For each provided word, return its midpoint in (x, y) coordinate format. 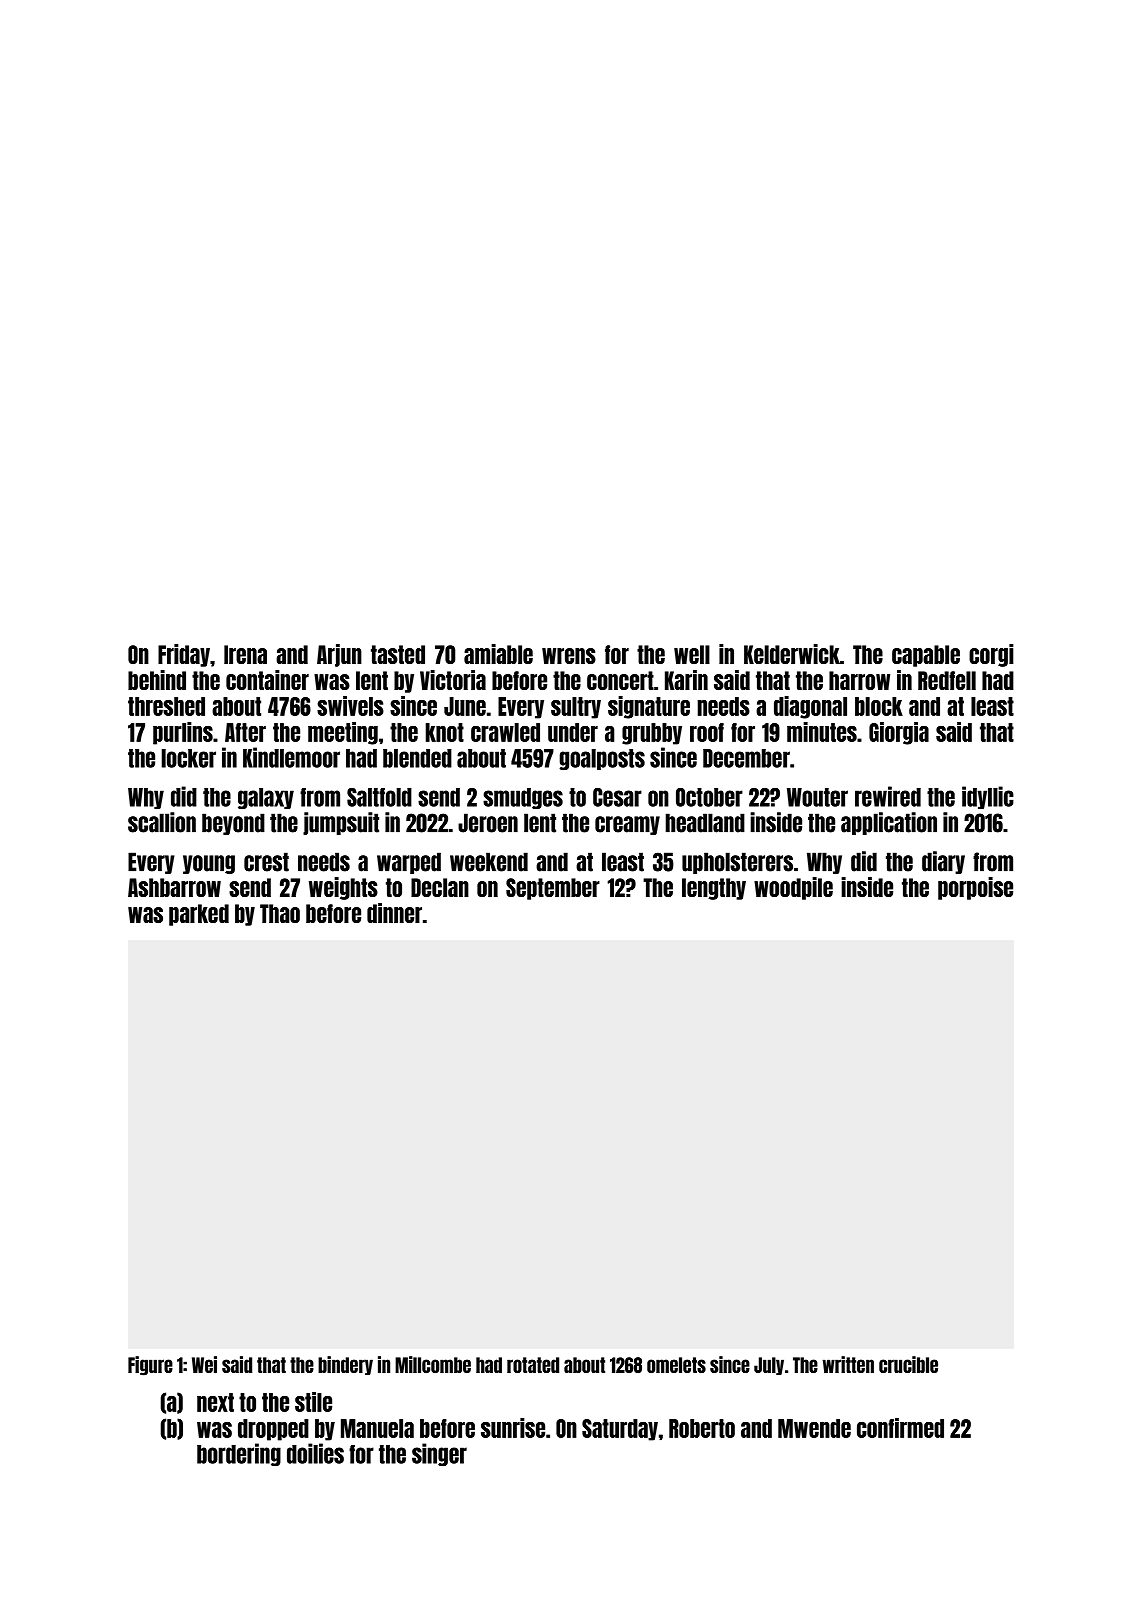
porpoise (975, 888)
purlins (183, 733)
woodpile (793, 888)
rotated (533, 1365)
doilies (315, 1453)
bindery (345, 1365)
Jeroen (488, 823)
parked (199, 915)
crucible (908, 1364)
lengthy (714, 889)
